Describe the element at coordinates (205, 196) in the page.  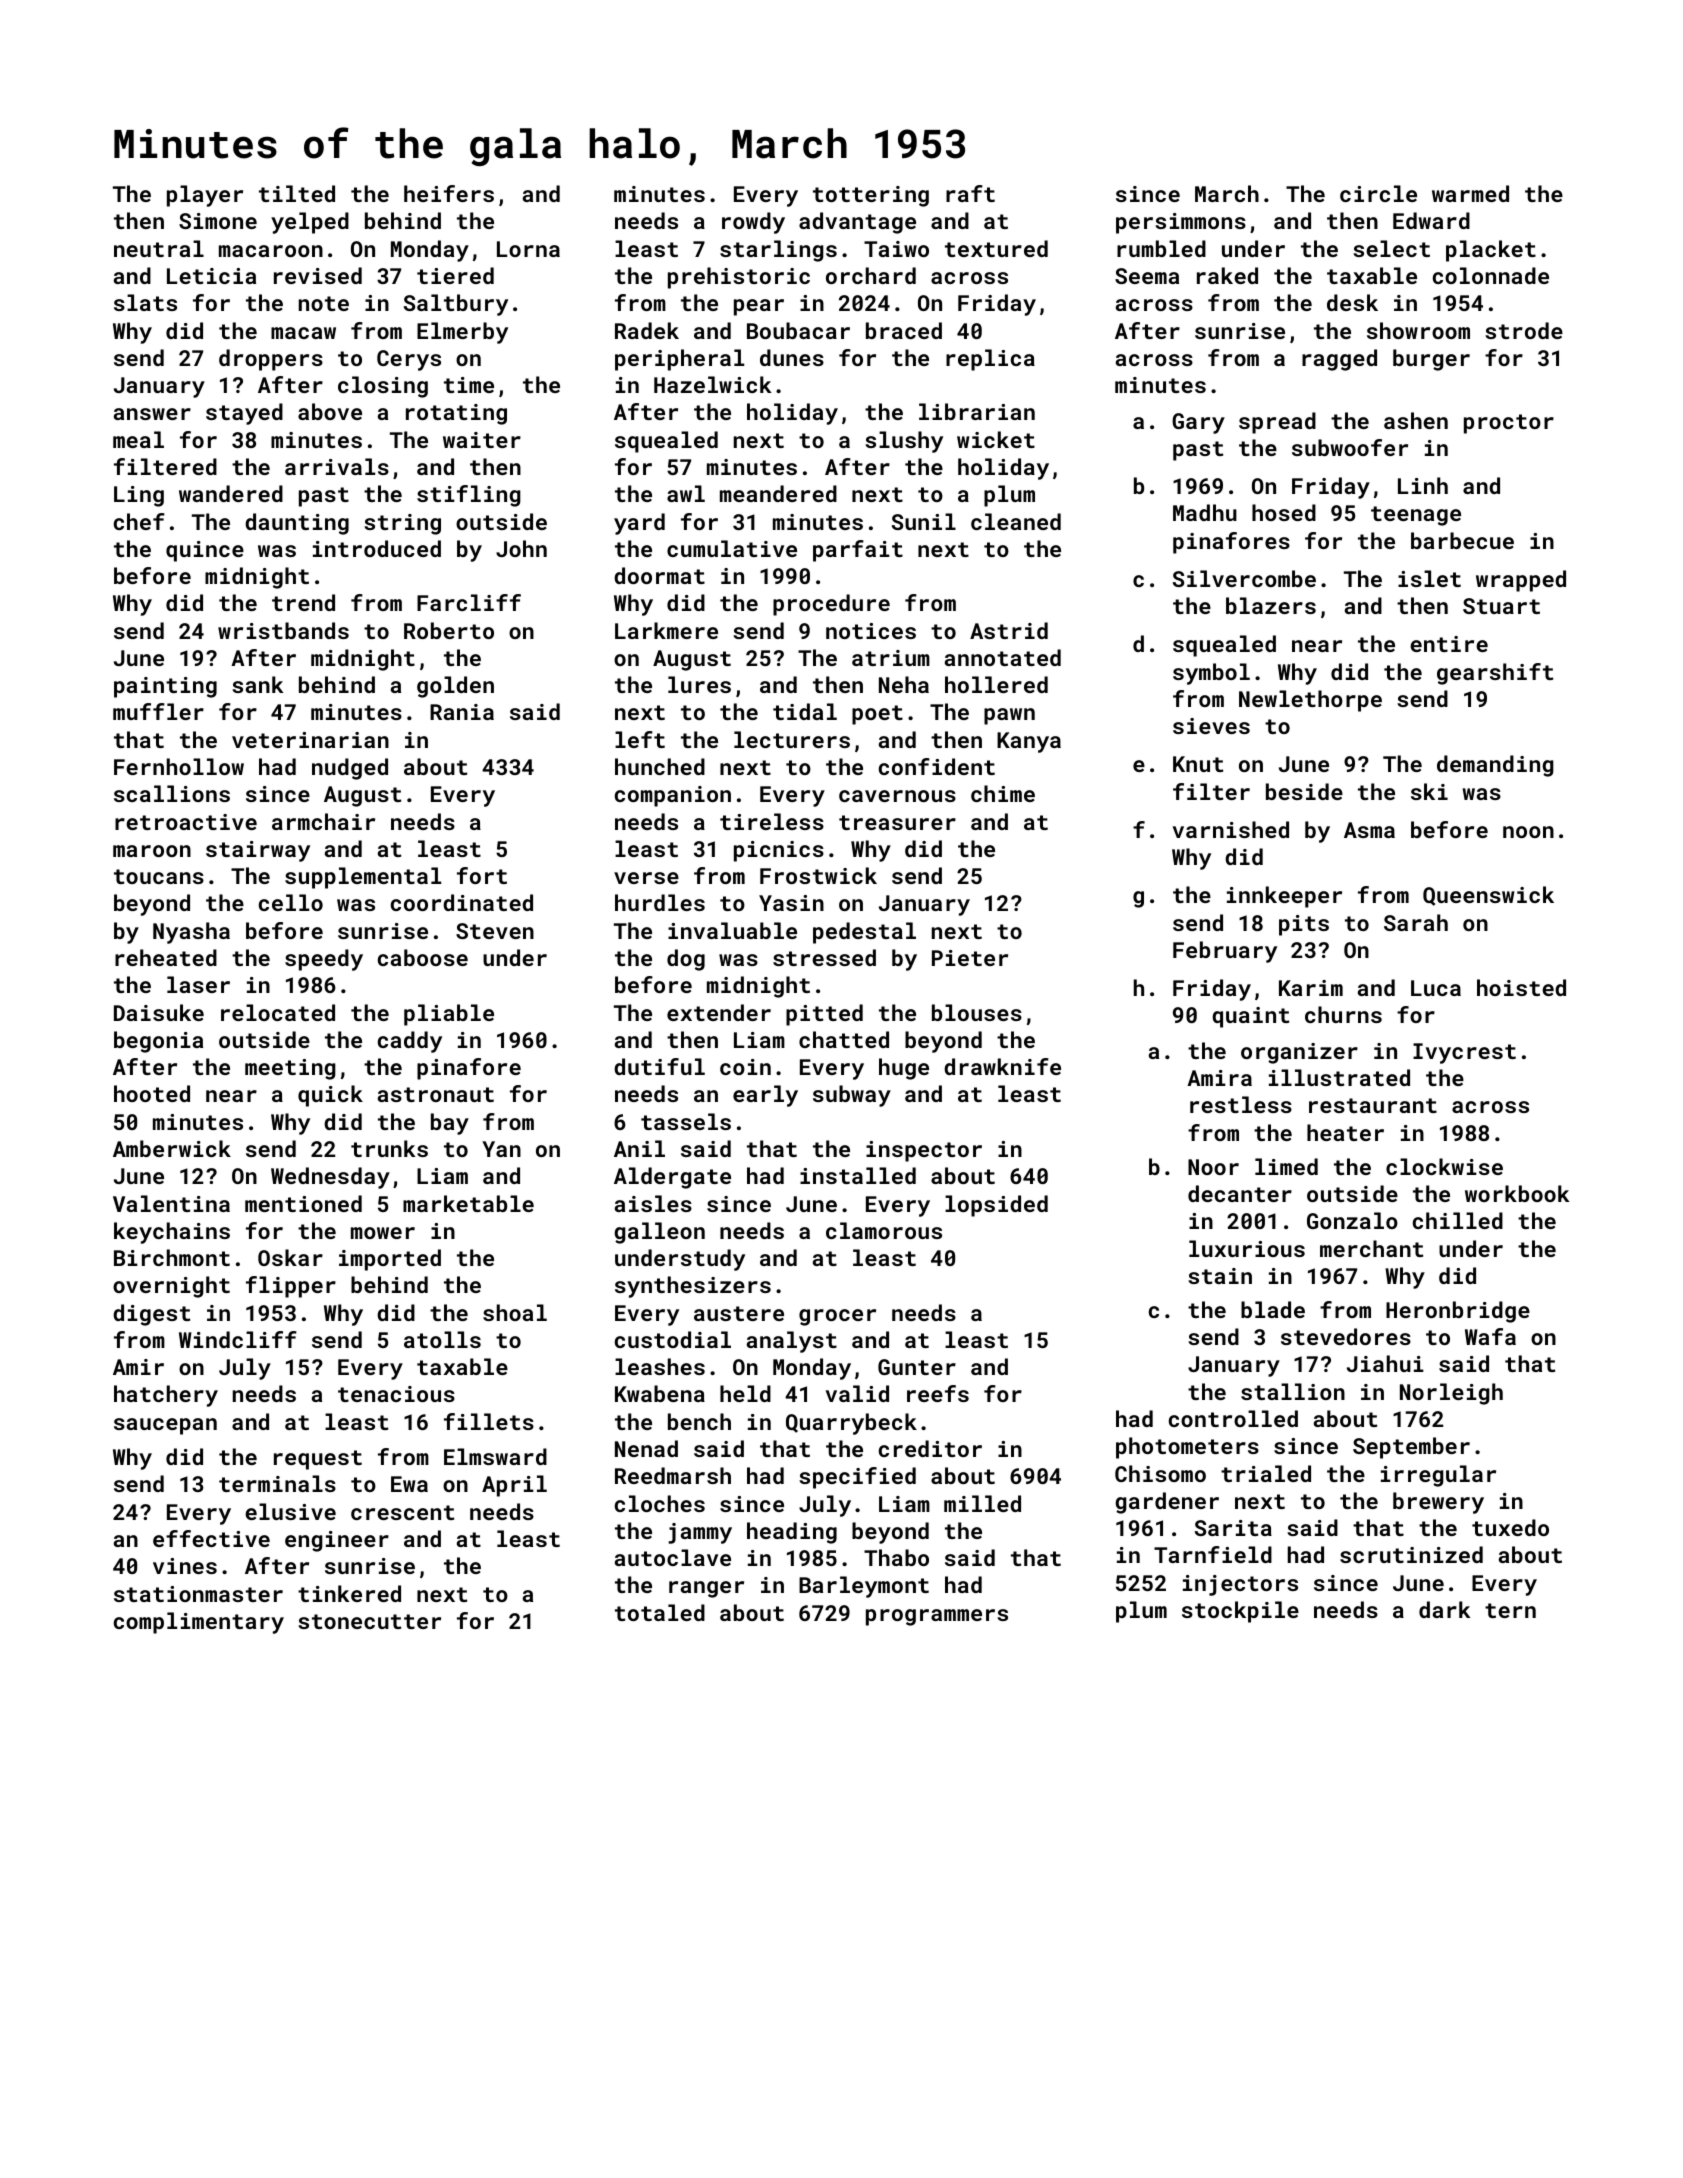
I see `player` at that location.
